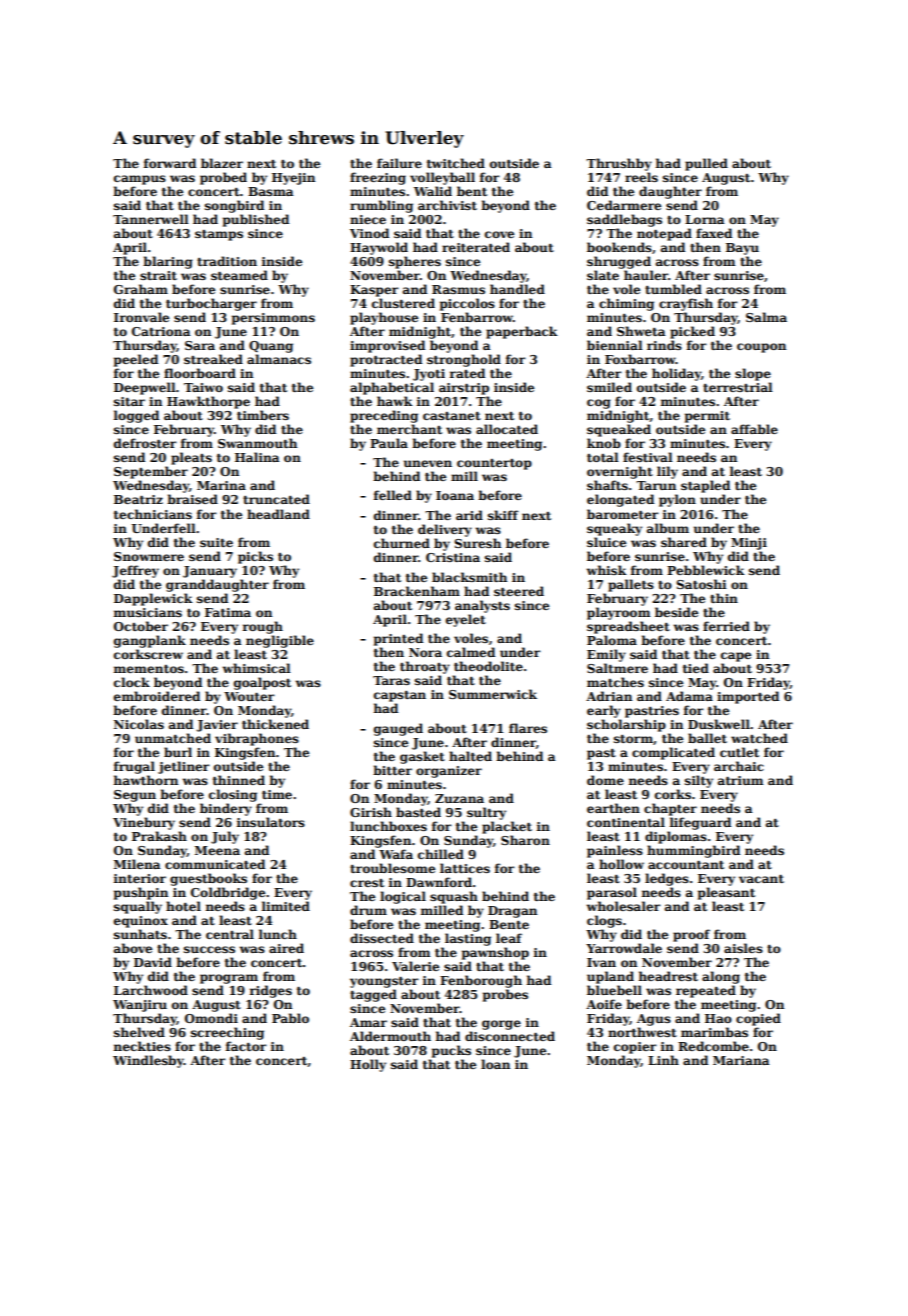  I want to click on failure, so click(399, 163).
